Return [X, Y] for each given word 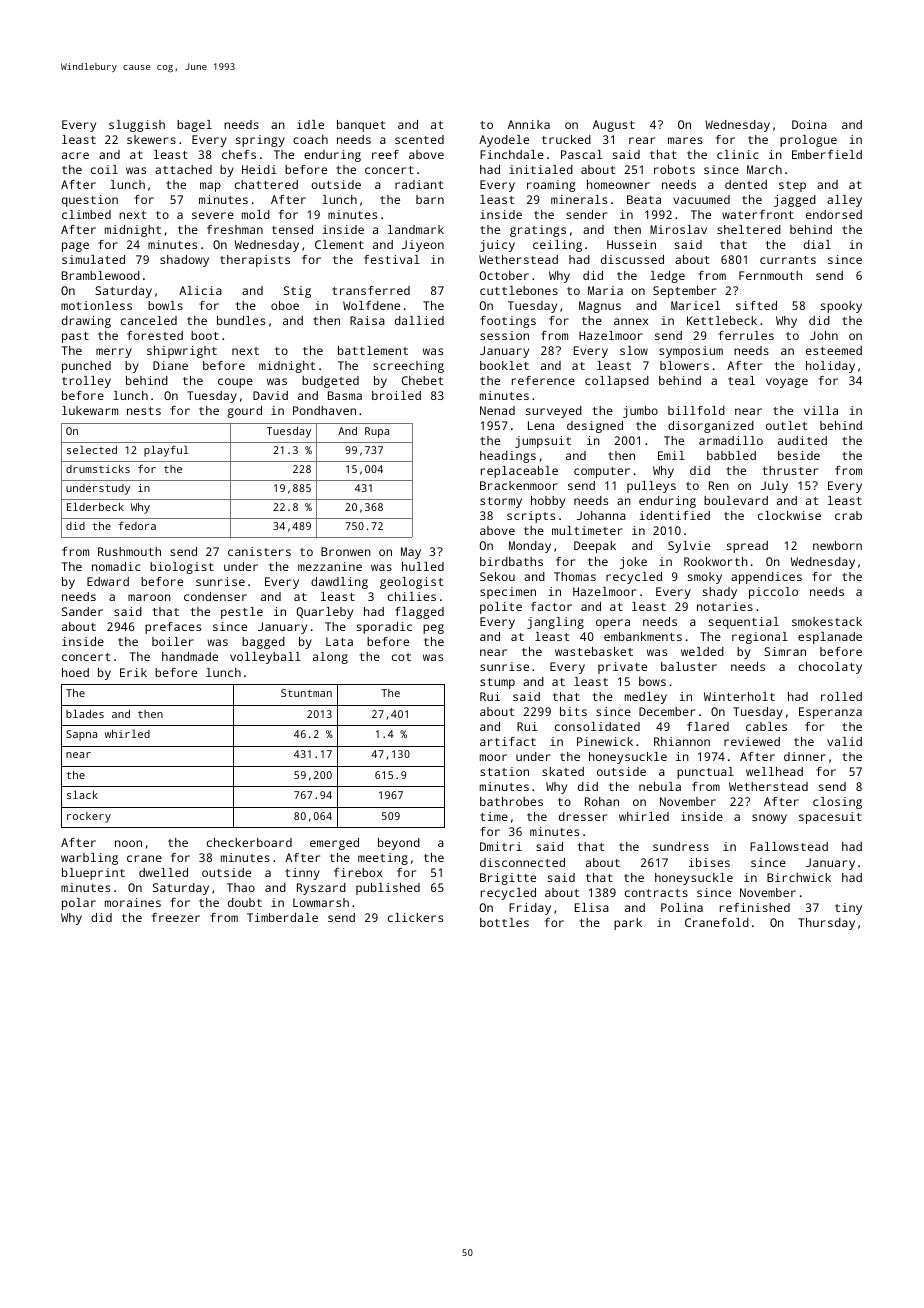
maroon [149, 597]
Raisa [367, 320]
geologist [411, 583]
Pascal [581, 154]
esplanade [830, 638]
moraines [133, 902]
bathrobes [511, 801]
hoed [75, 672]
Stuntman [306, 693]
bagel [194, 126]
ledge [667, 277]
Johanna [601, 515]
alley [844, 201]
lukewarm [90, 410]
